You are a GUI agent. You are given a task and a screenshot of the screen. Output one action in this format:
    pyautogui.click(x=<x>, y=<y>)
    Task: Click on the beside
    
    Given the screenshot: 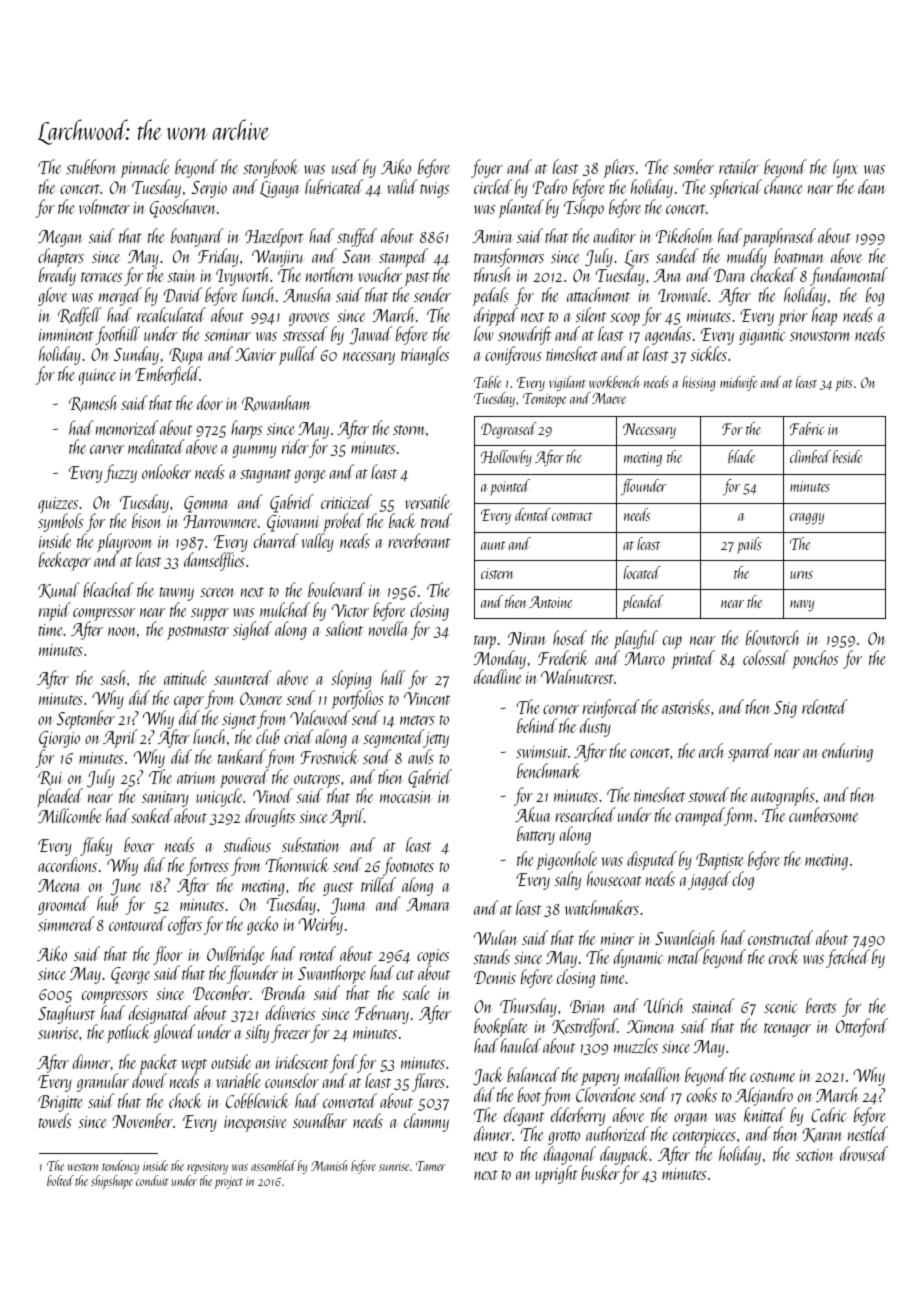 What is the action you would take?
    pyautogui.click(x=847, y=456)
